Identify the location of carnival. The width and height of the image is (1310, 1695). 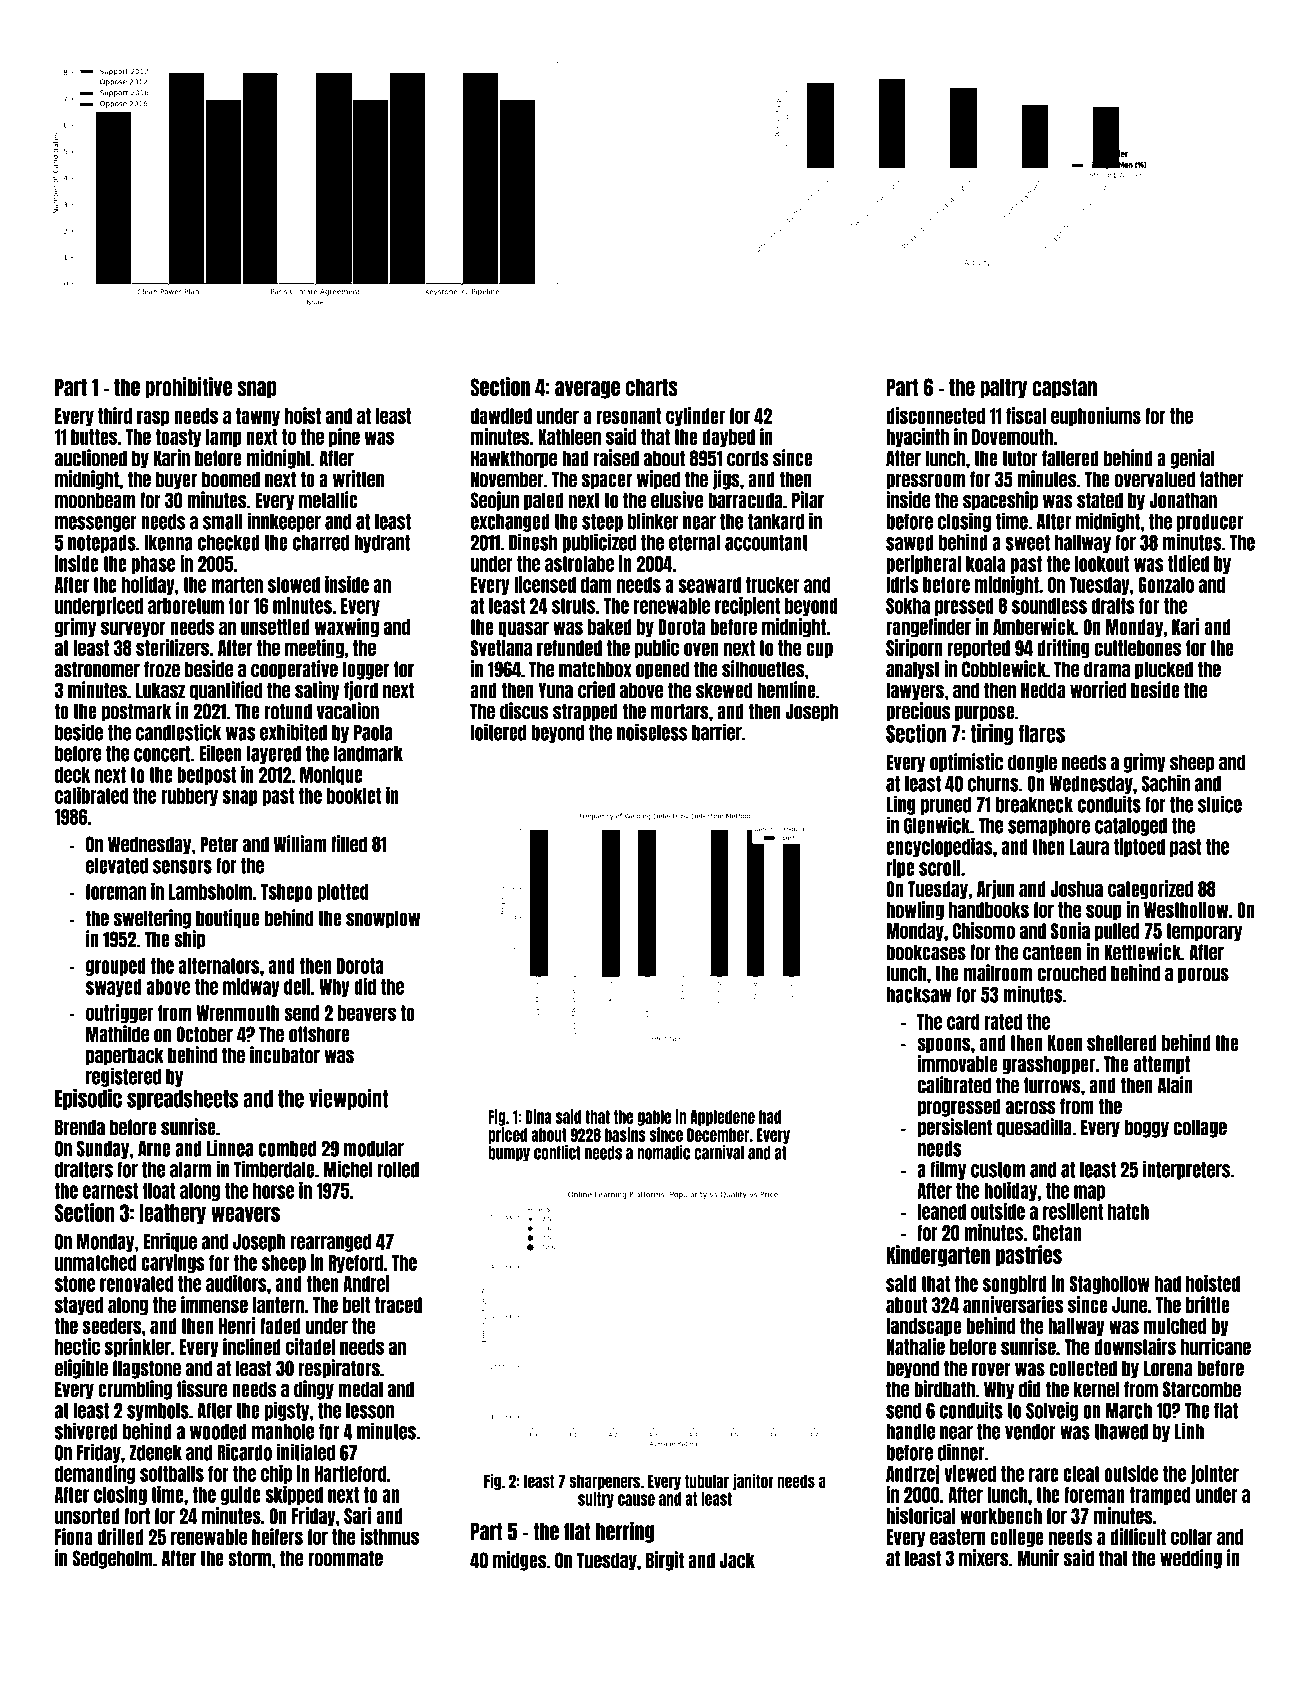
(719, 1152).
